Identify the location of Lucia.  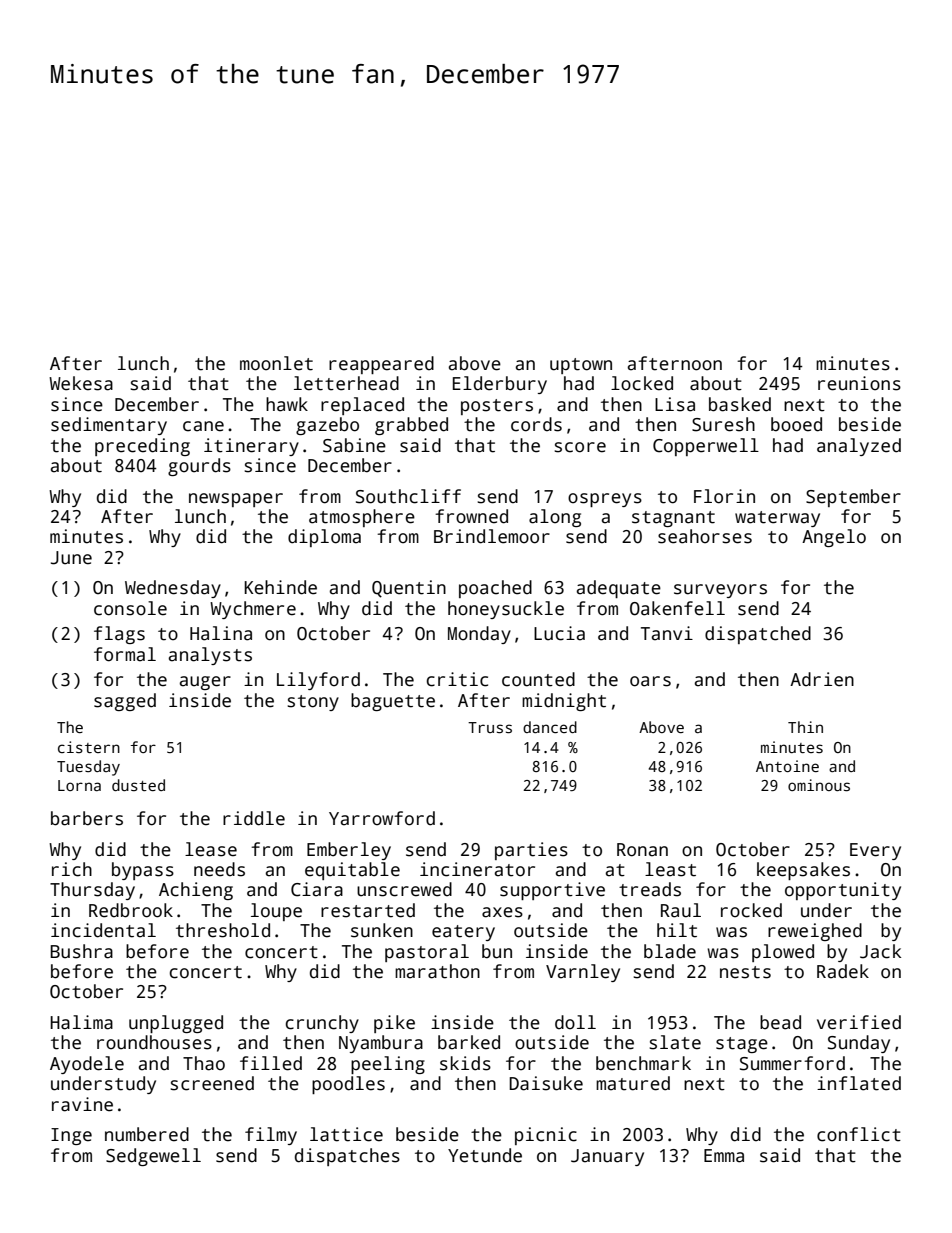
(559, 633).
